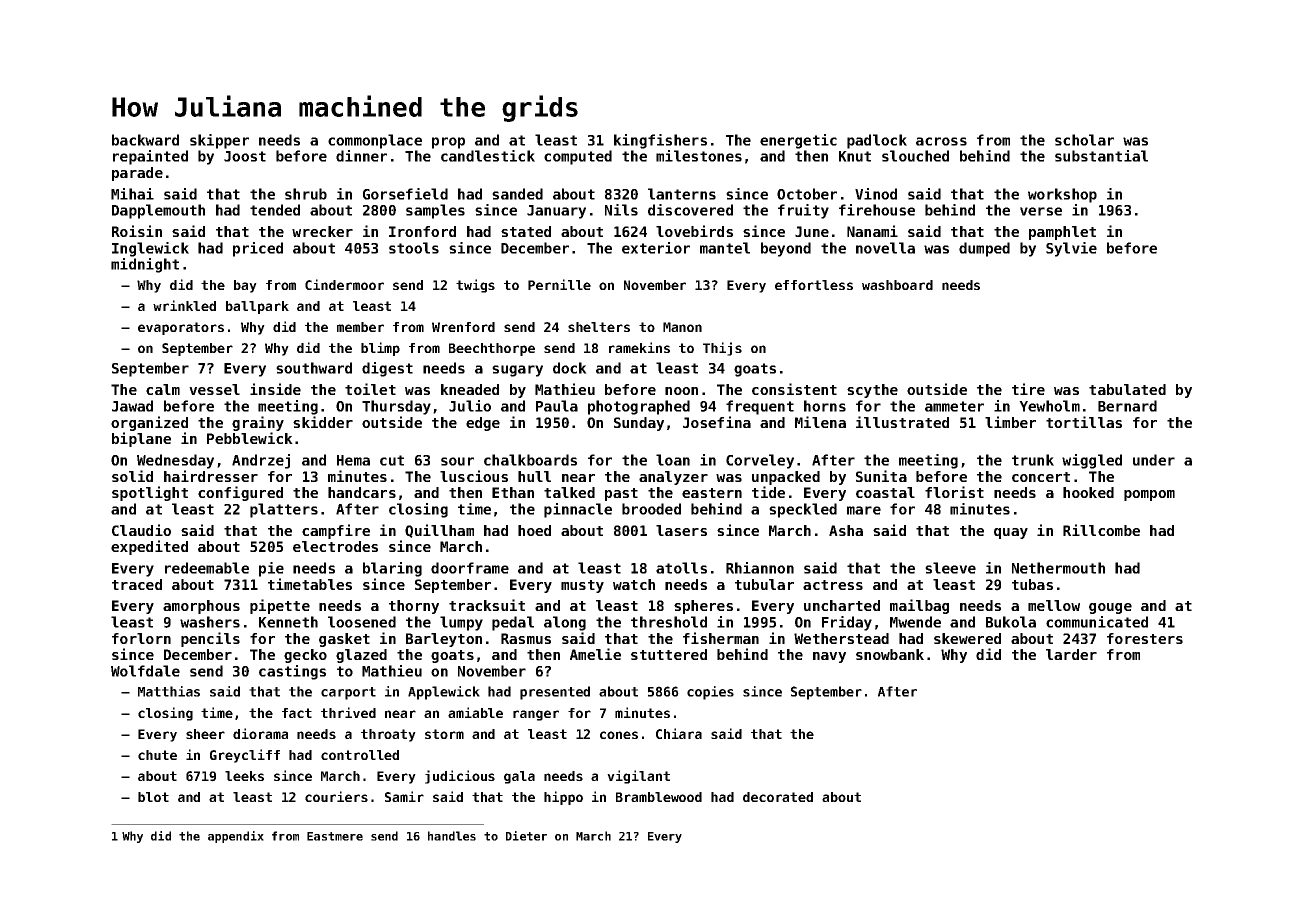 This image has height=924, width=1308. What do you see at coordinates (651, 509) in the image?
I see `brooded` at bounding box center [651, 509].
